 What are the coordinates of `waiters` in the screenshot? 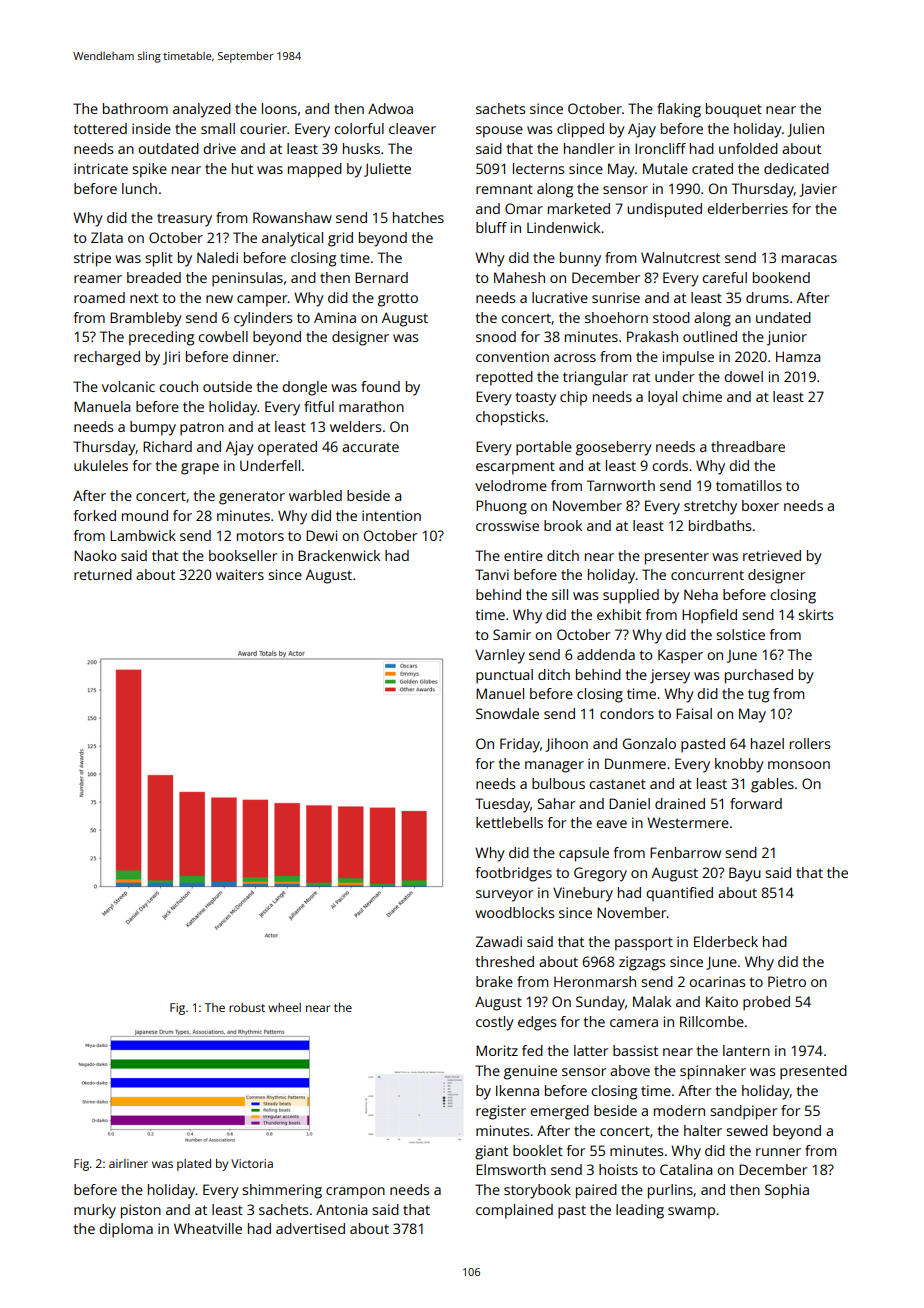 It's located at (240, 574).
